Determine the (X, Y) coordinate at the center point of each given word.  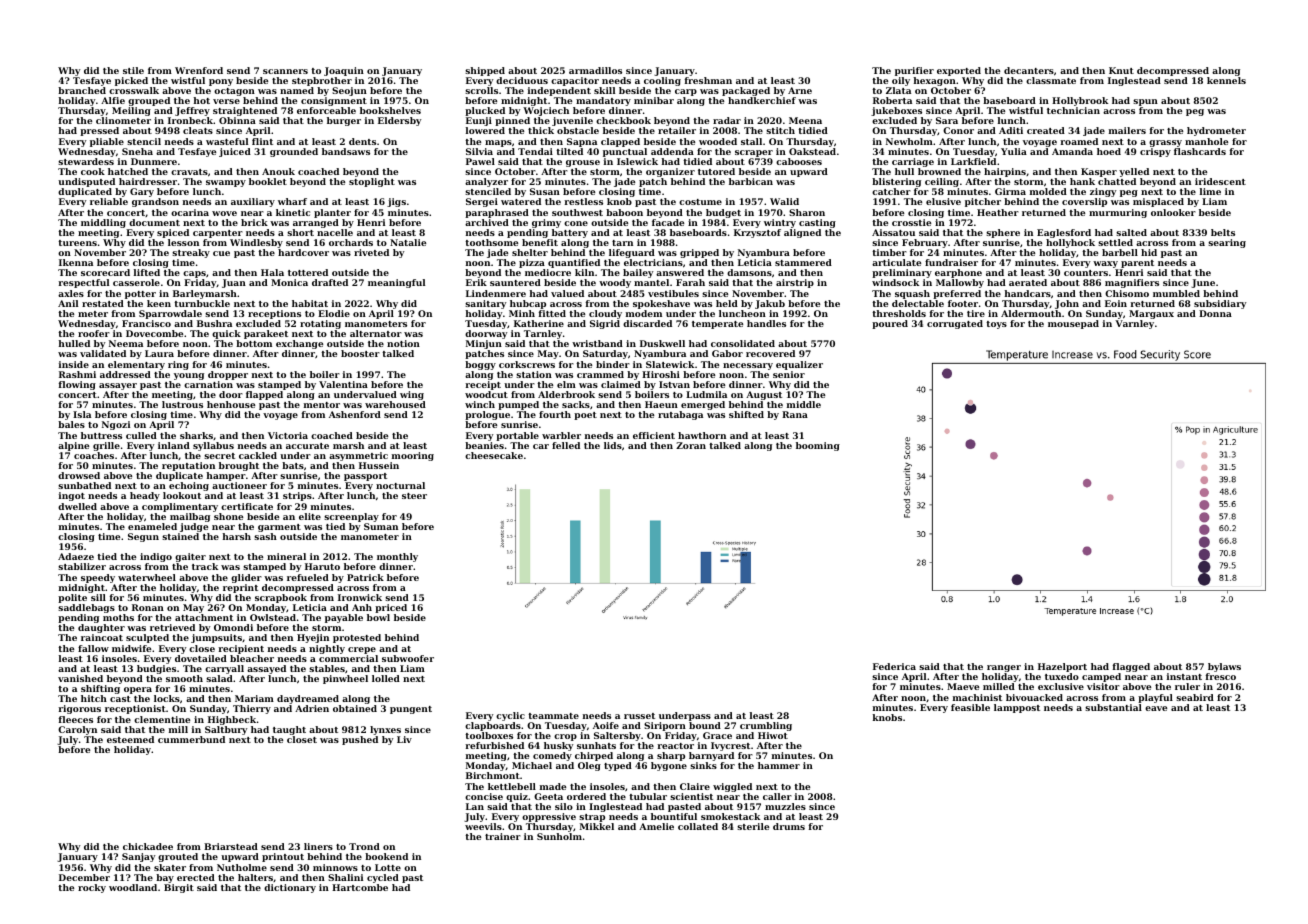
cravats (189, 172)
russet (639, 716)
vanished (80, 678)
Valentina (343, 384)
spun (1145, 102)
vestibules (673, 293)
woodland (133, 887)
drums (789, 826)
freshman (708, 80)
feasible (970, 707)
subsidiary (1220, 304)
